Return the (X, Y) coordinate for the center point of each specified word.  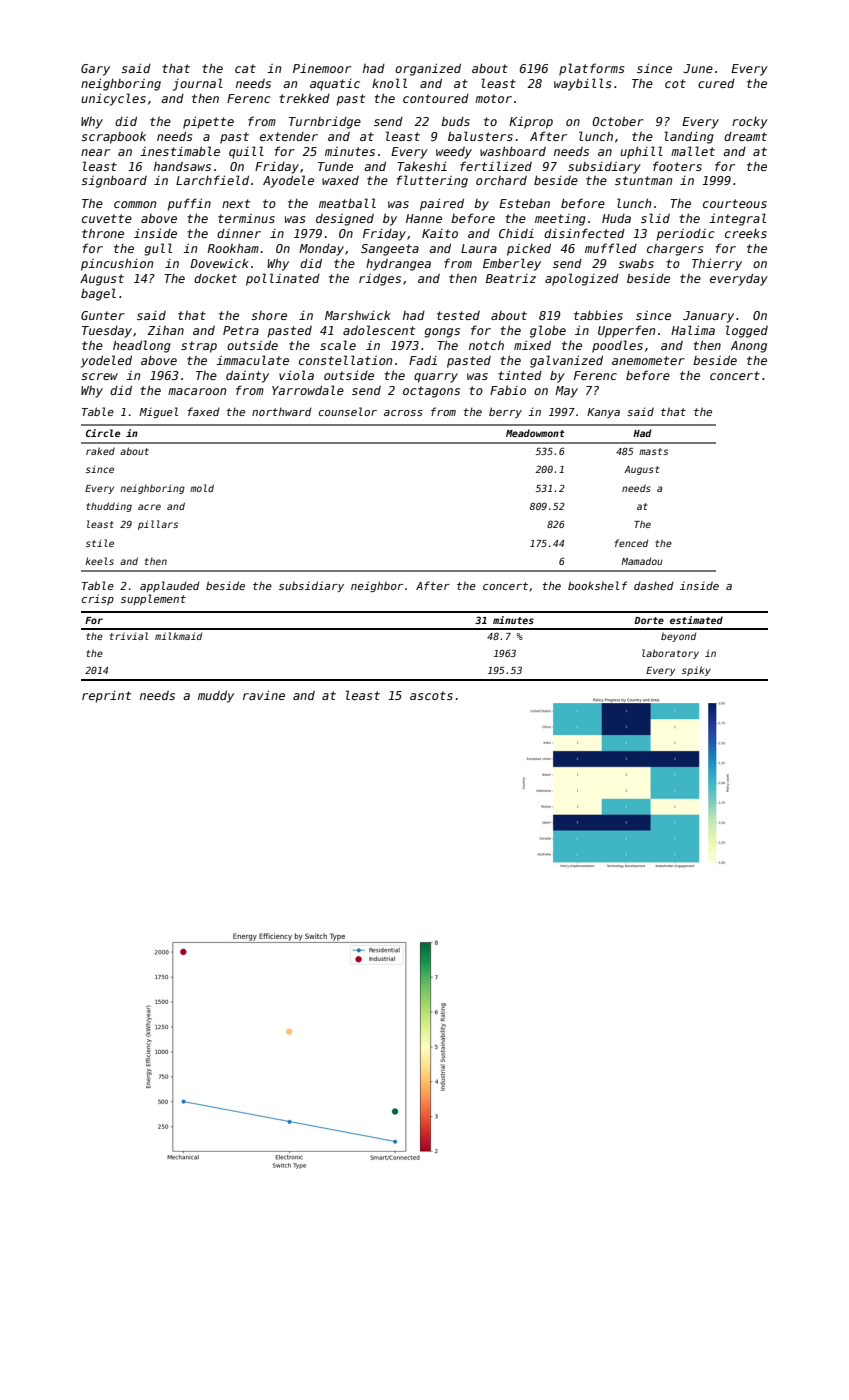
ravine (264, 695)
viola (296, 375)
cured (716, 83)
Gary (95, 70)
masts (653, 451)
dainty (247, 376)
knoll (389, 83)
